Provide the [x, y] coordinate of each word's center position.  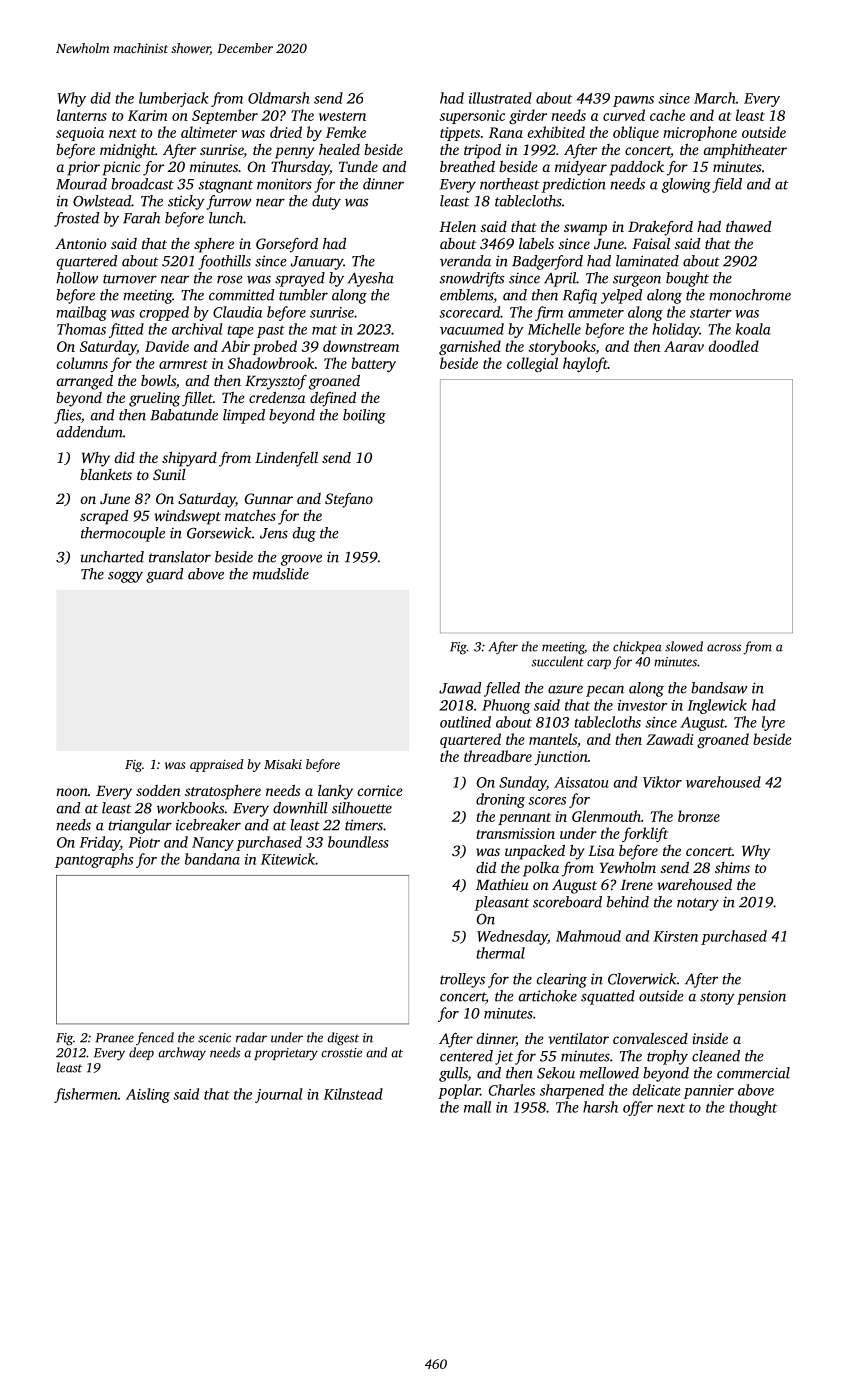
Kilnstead [353, 1094]
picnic [122, 168]
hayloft [585, 364]
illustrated [500, 98]
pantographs [94, 860]
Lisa [601, 850]
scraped [104, 517]
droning [500, 800]
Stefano [349, 500]
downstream [361, 346]
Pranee [114, 1038]
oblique [636, 133]
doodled [734, 346]
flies [67, 416]
